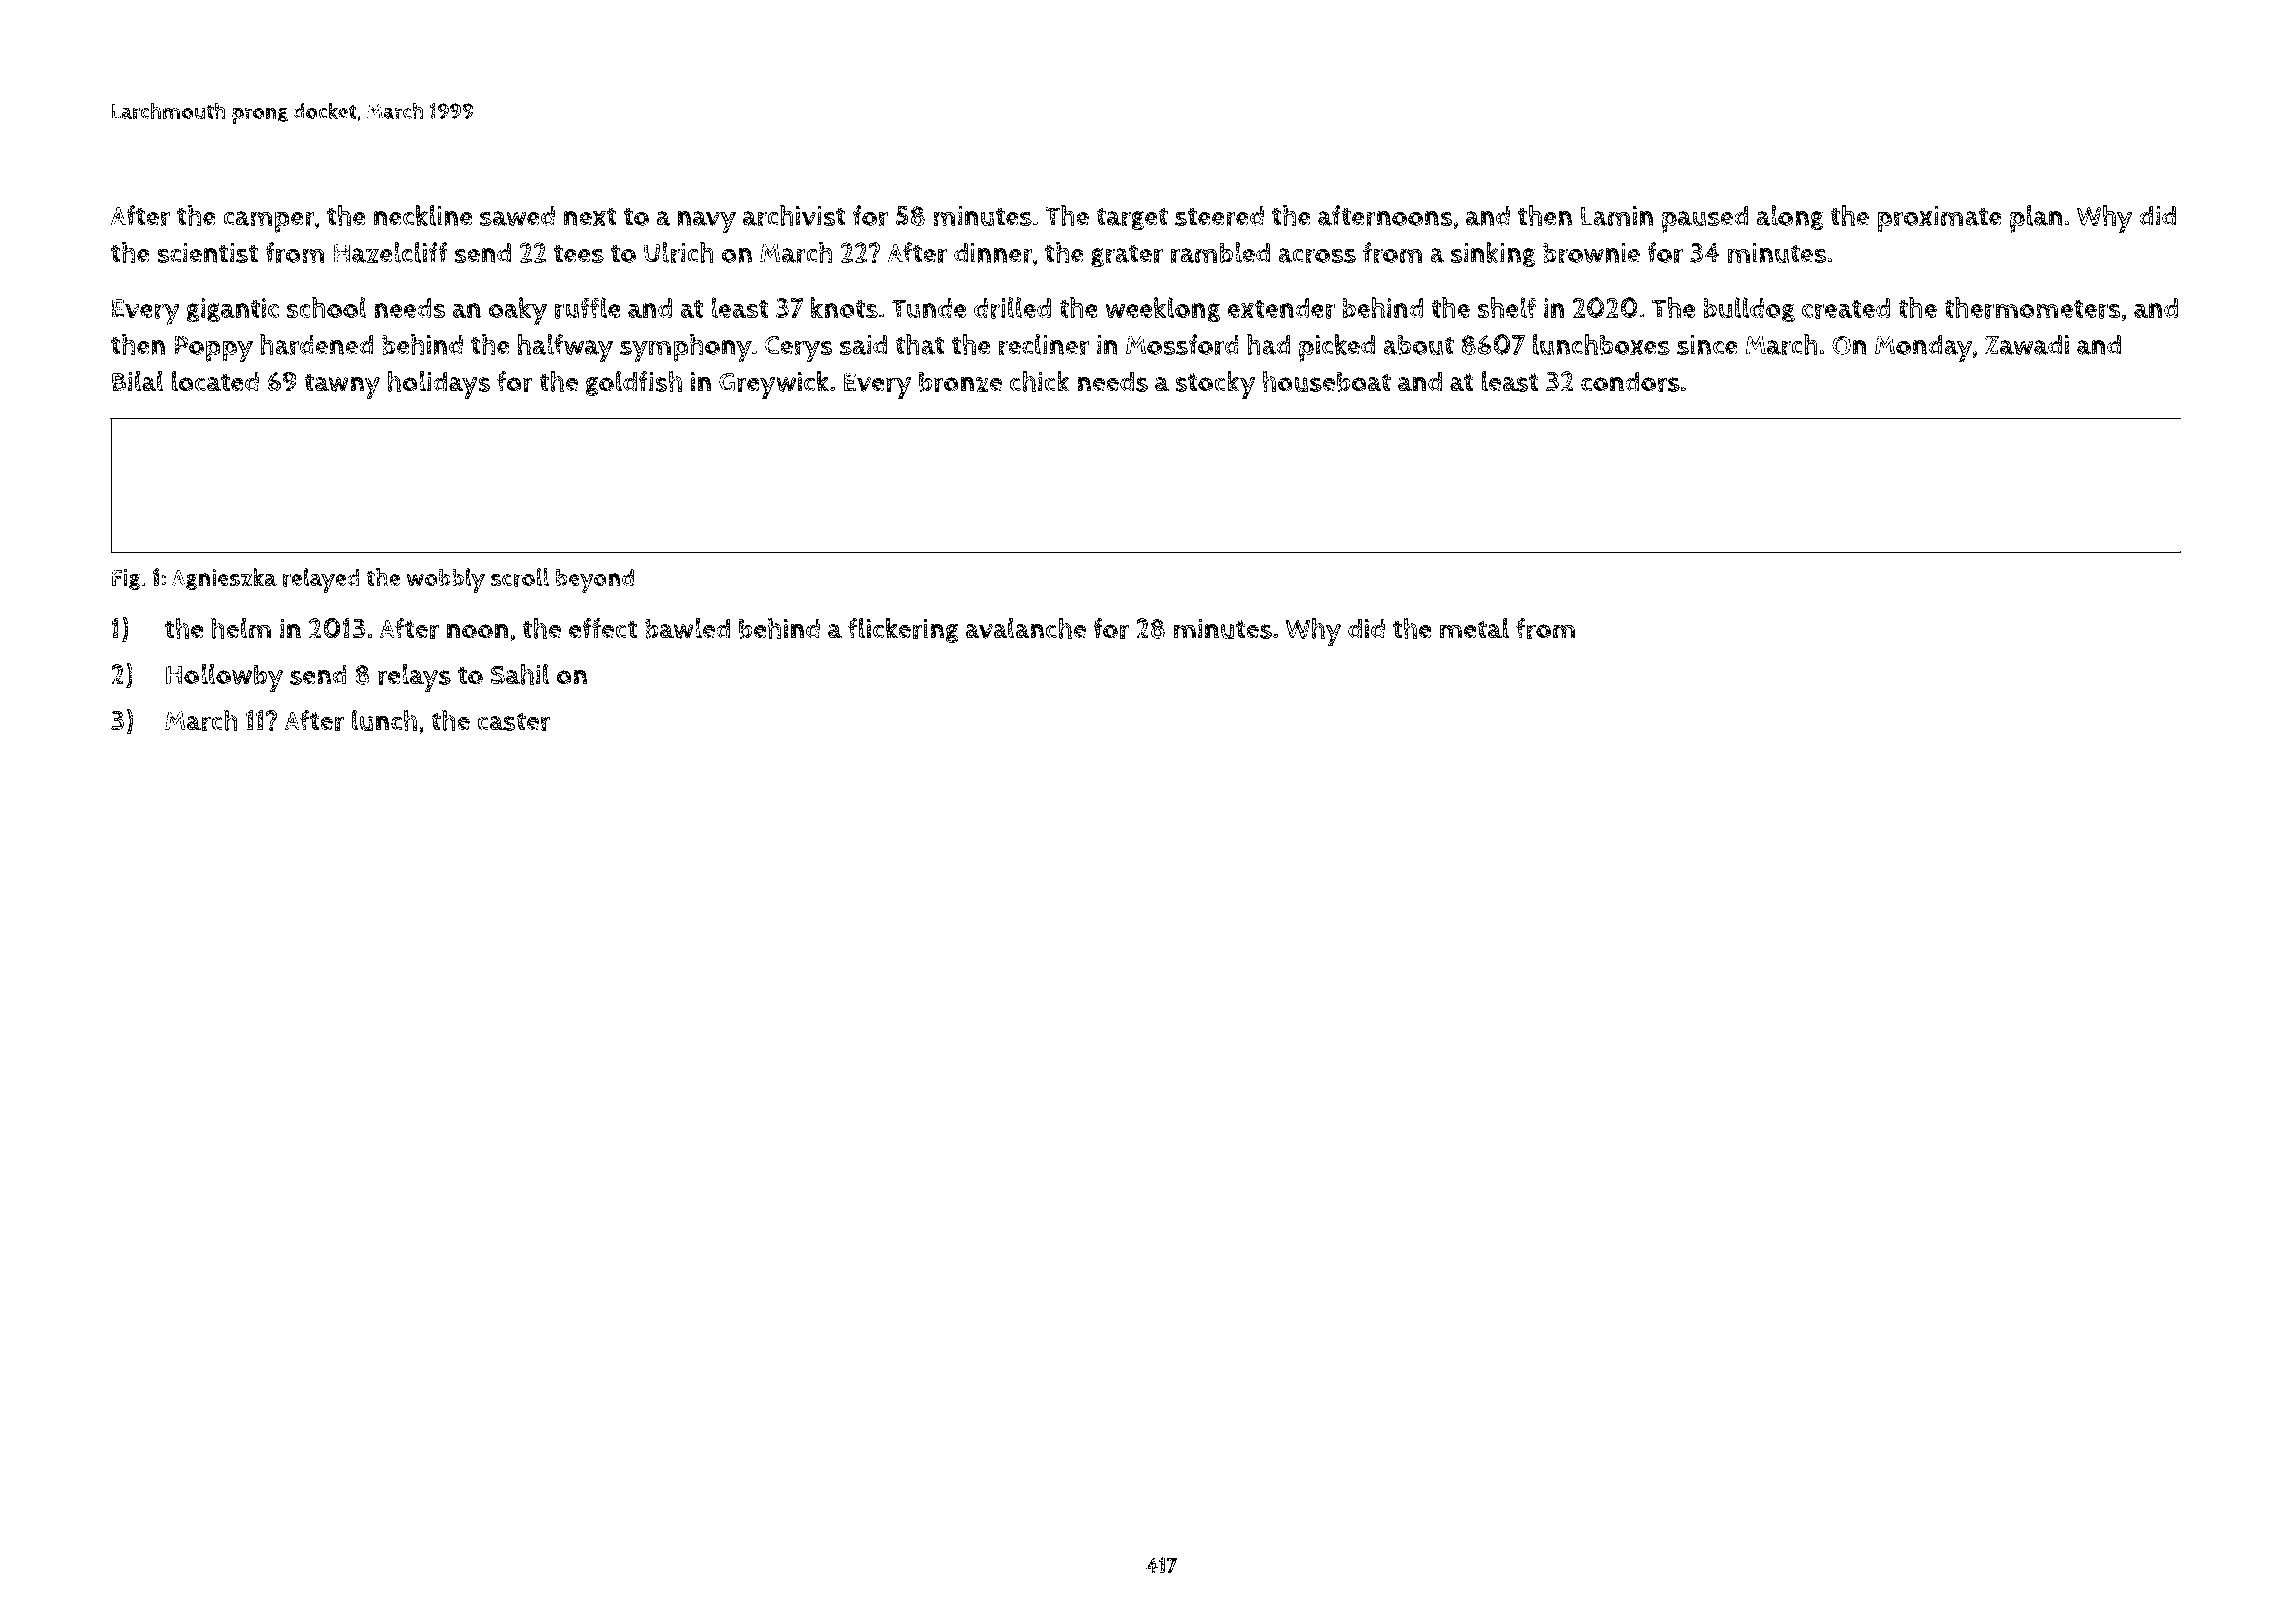  What do you see at coordinates (519, 674) in the page?
I see `Sahil` at bounding box center [519, 674].
